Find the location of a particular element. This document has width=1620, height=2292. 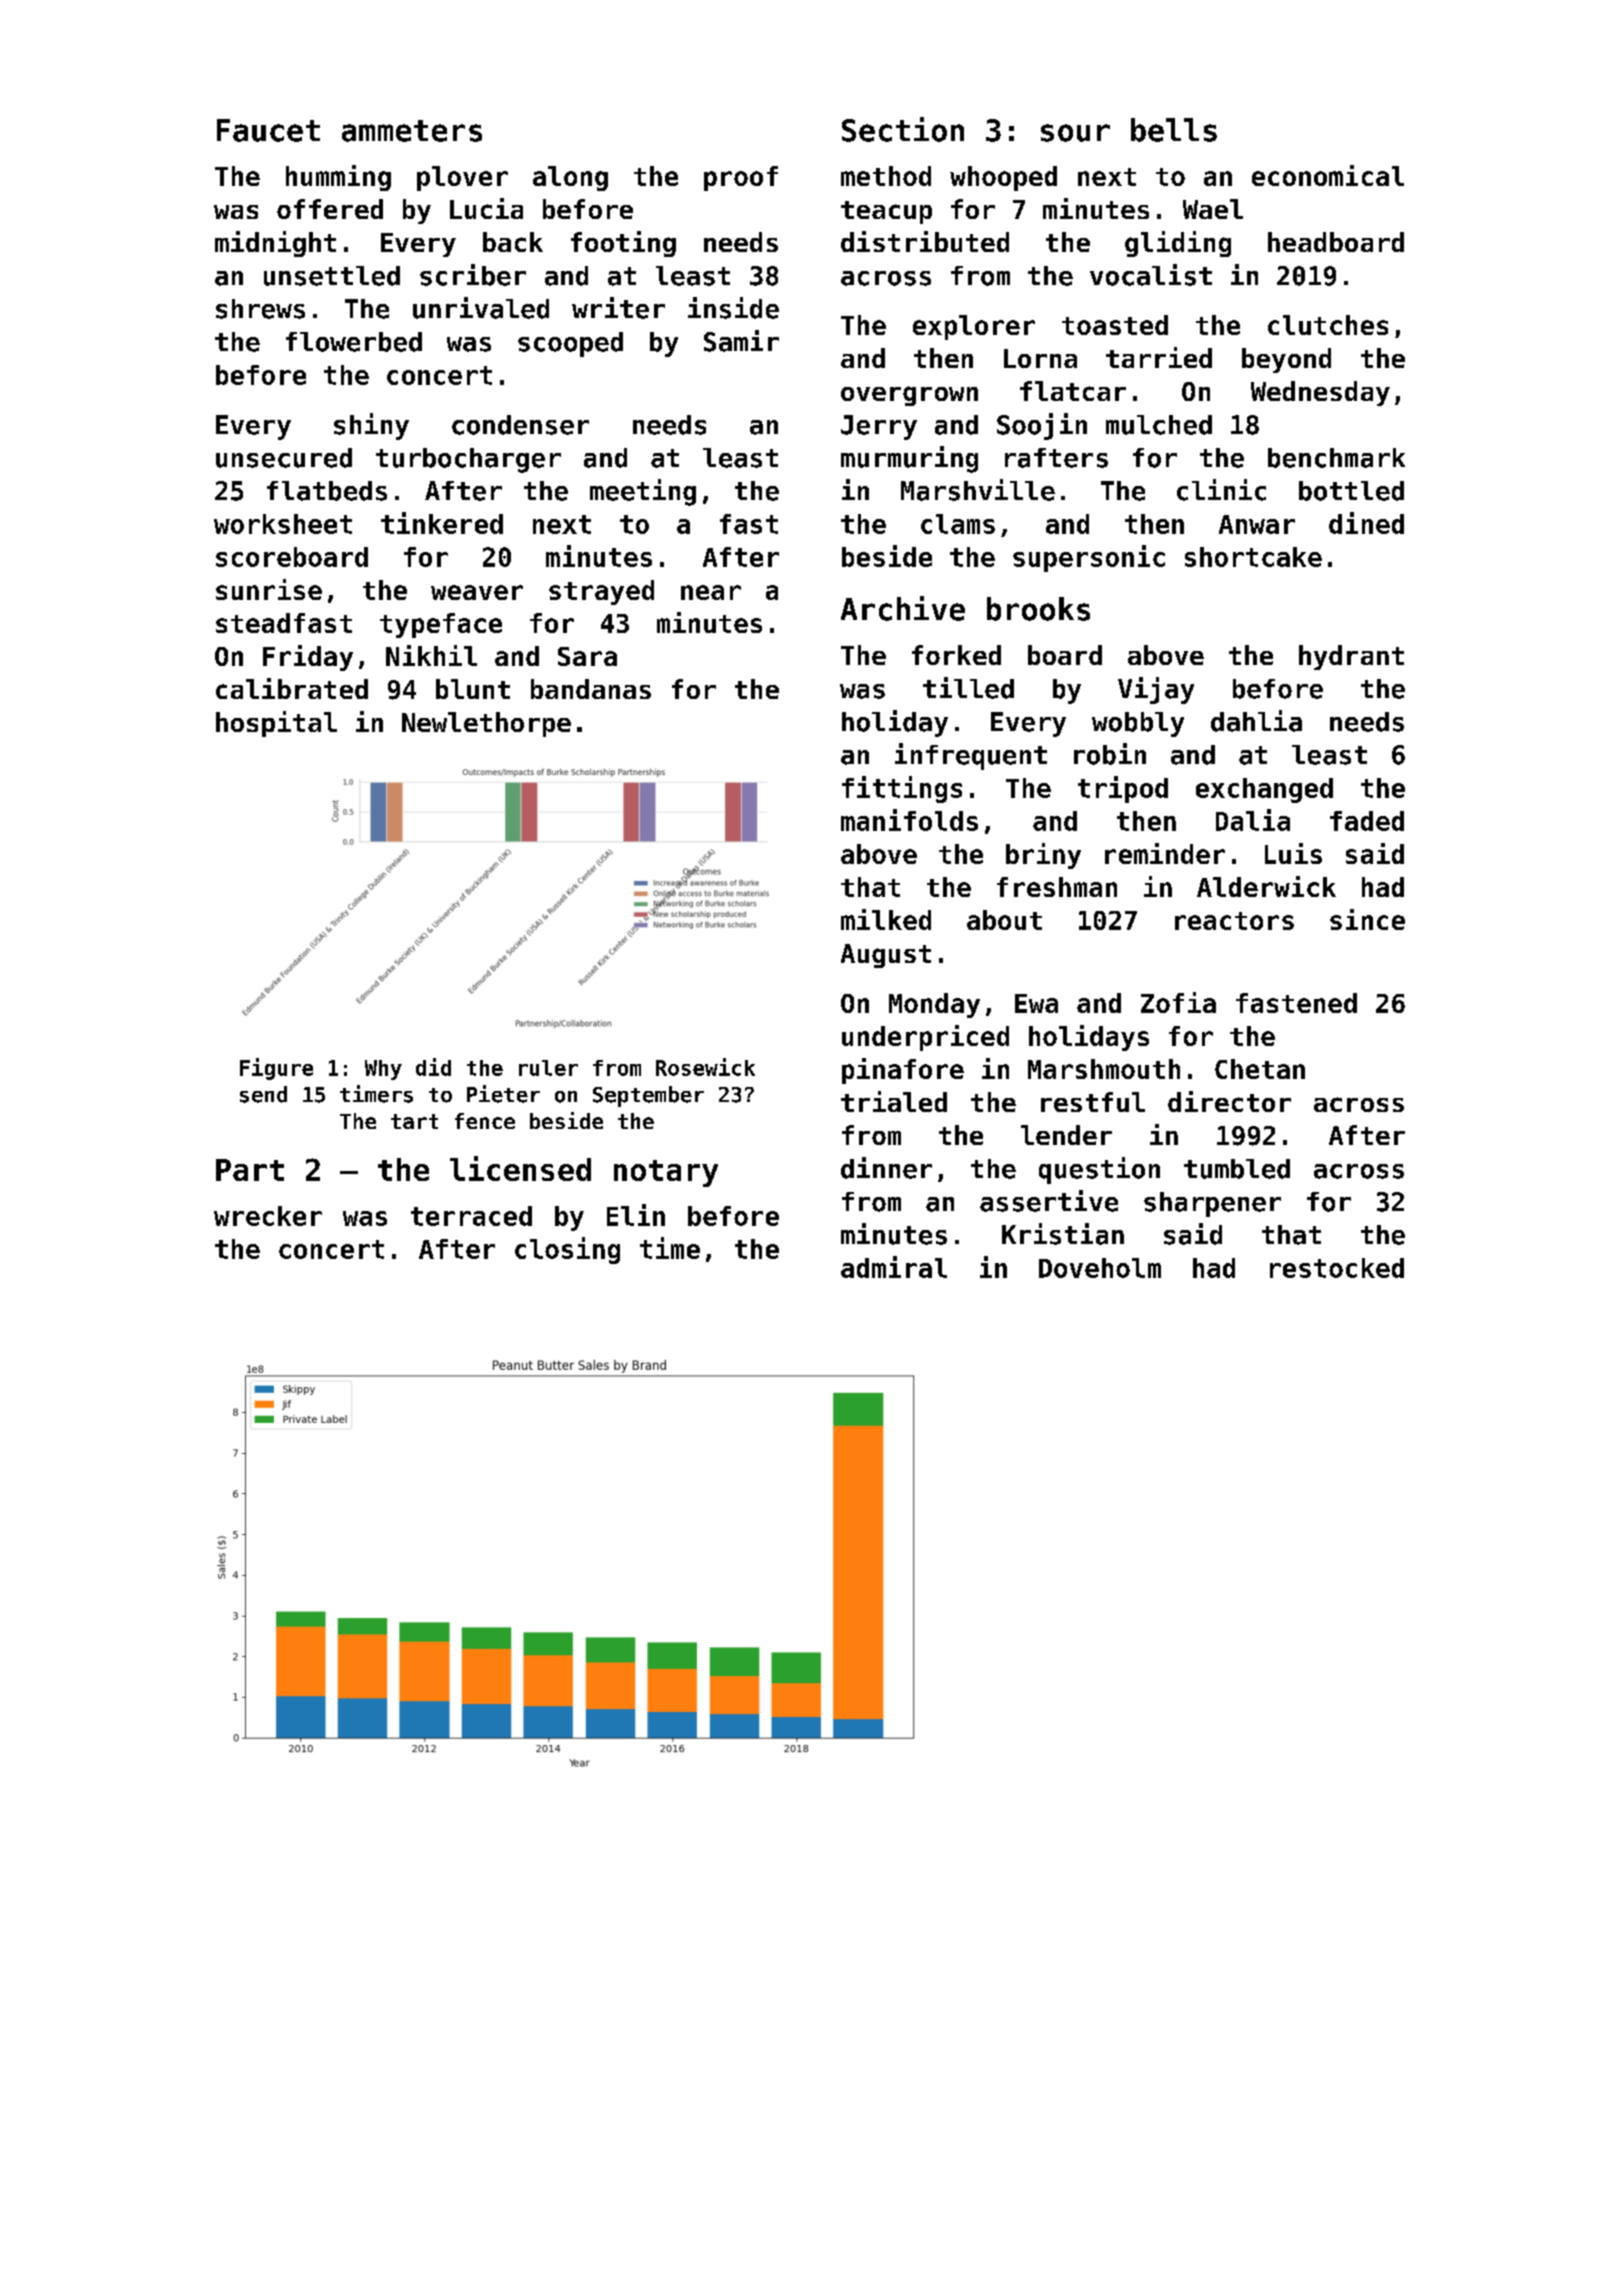

along is located at coordinates (570, 178).
